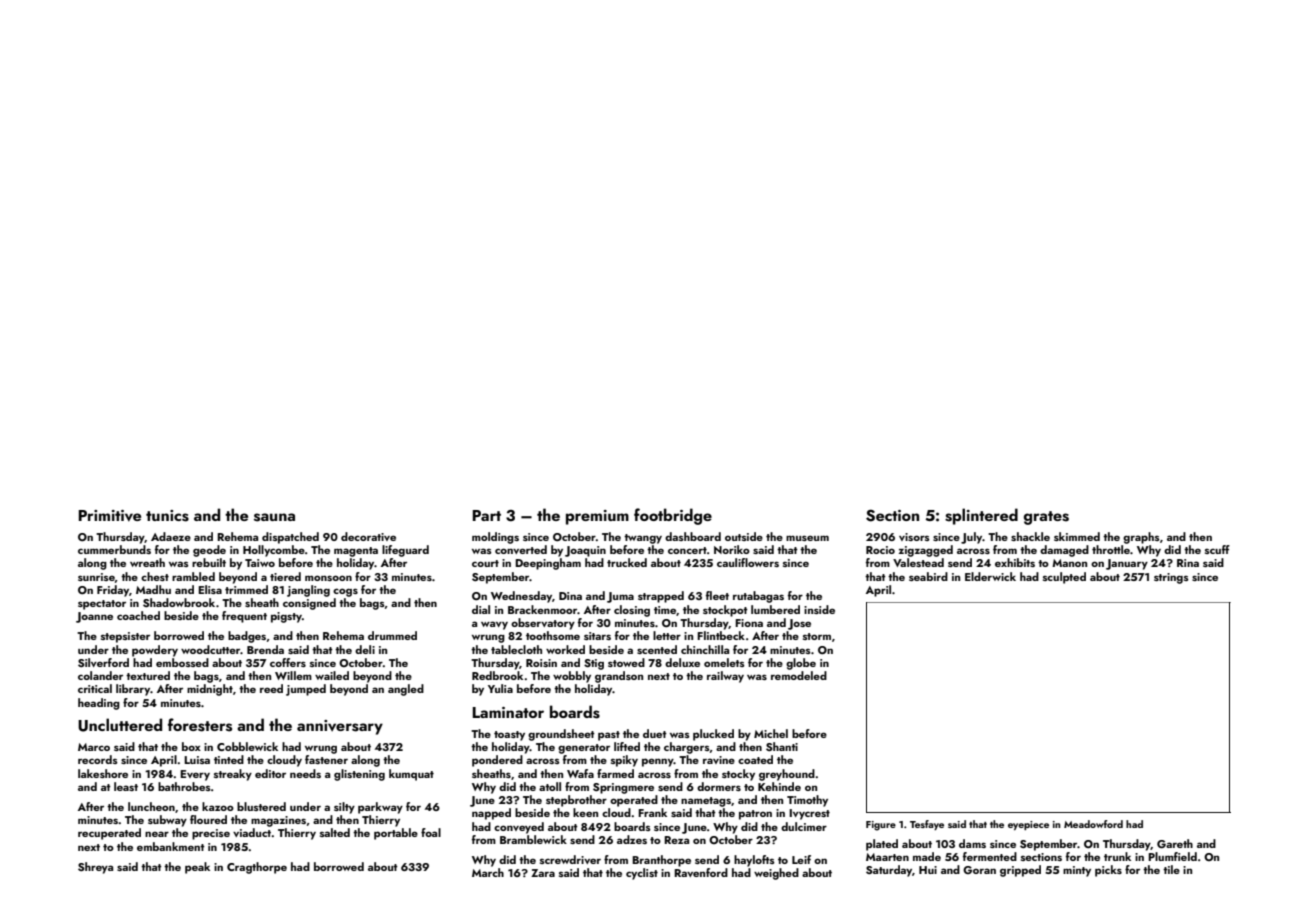 This screenshot has height=924, width=1308. I want to click on patron, so click(755, 815).
